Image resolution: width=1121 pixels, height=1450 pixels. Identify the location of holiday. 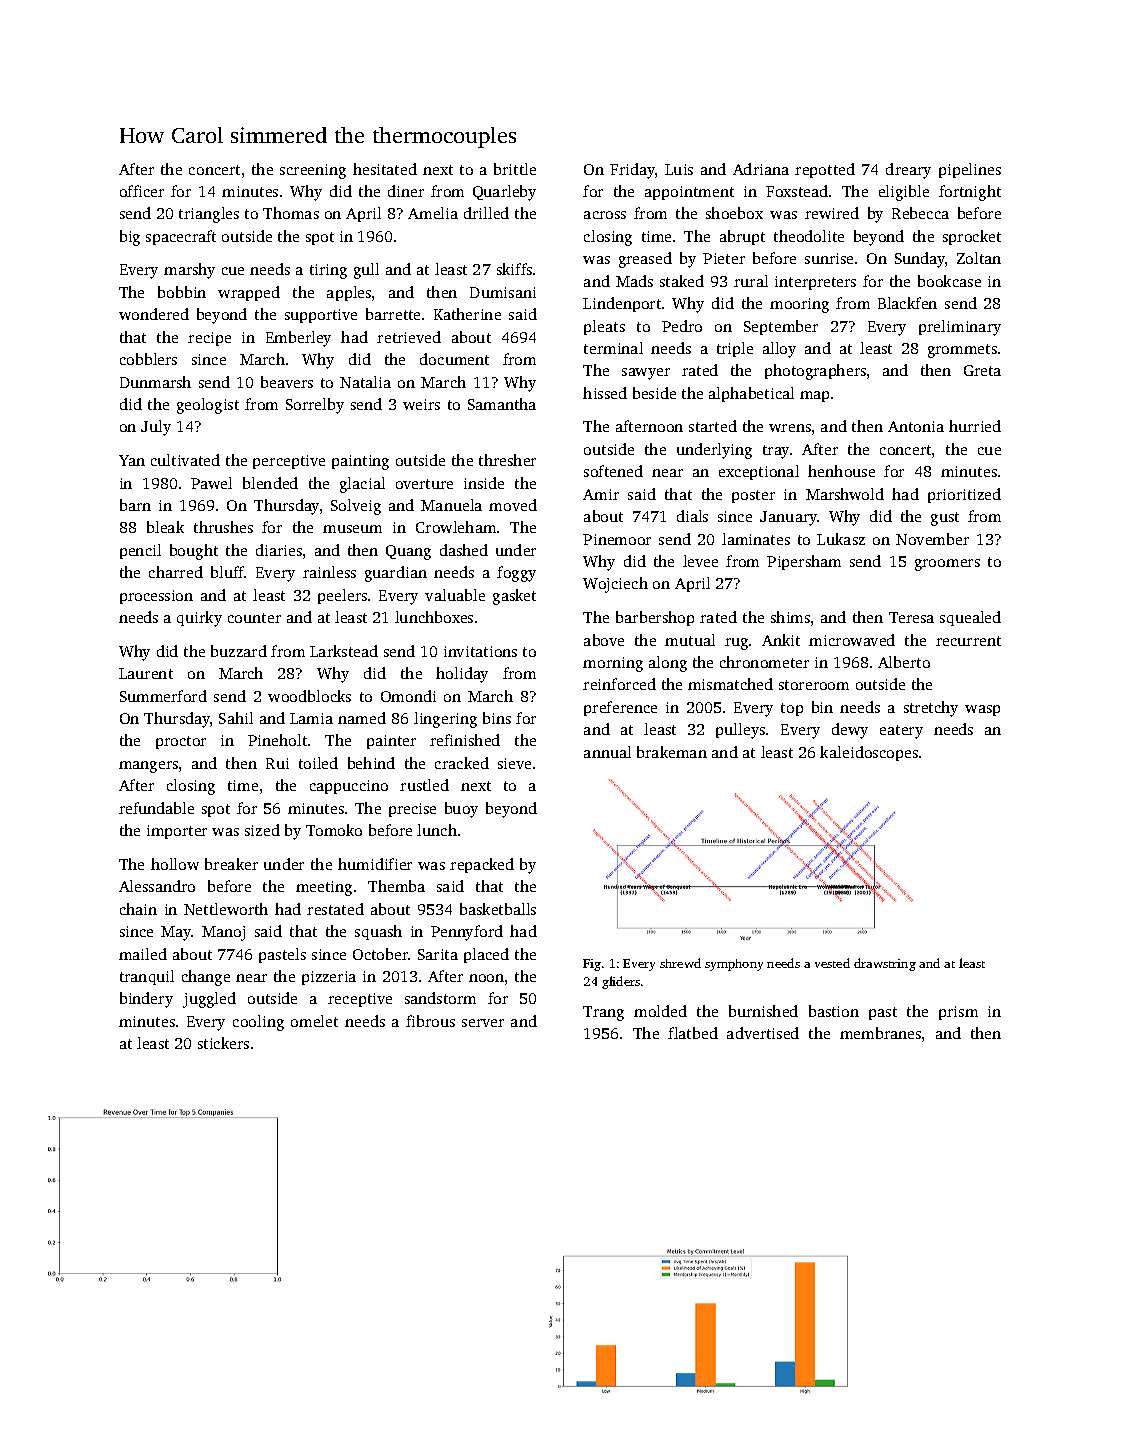
(462, 675).
